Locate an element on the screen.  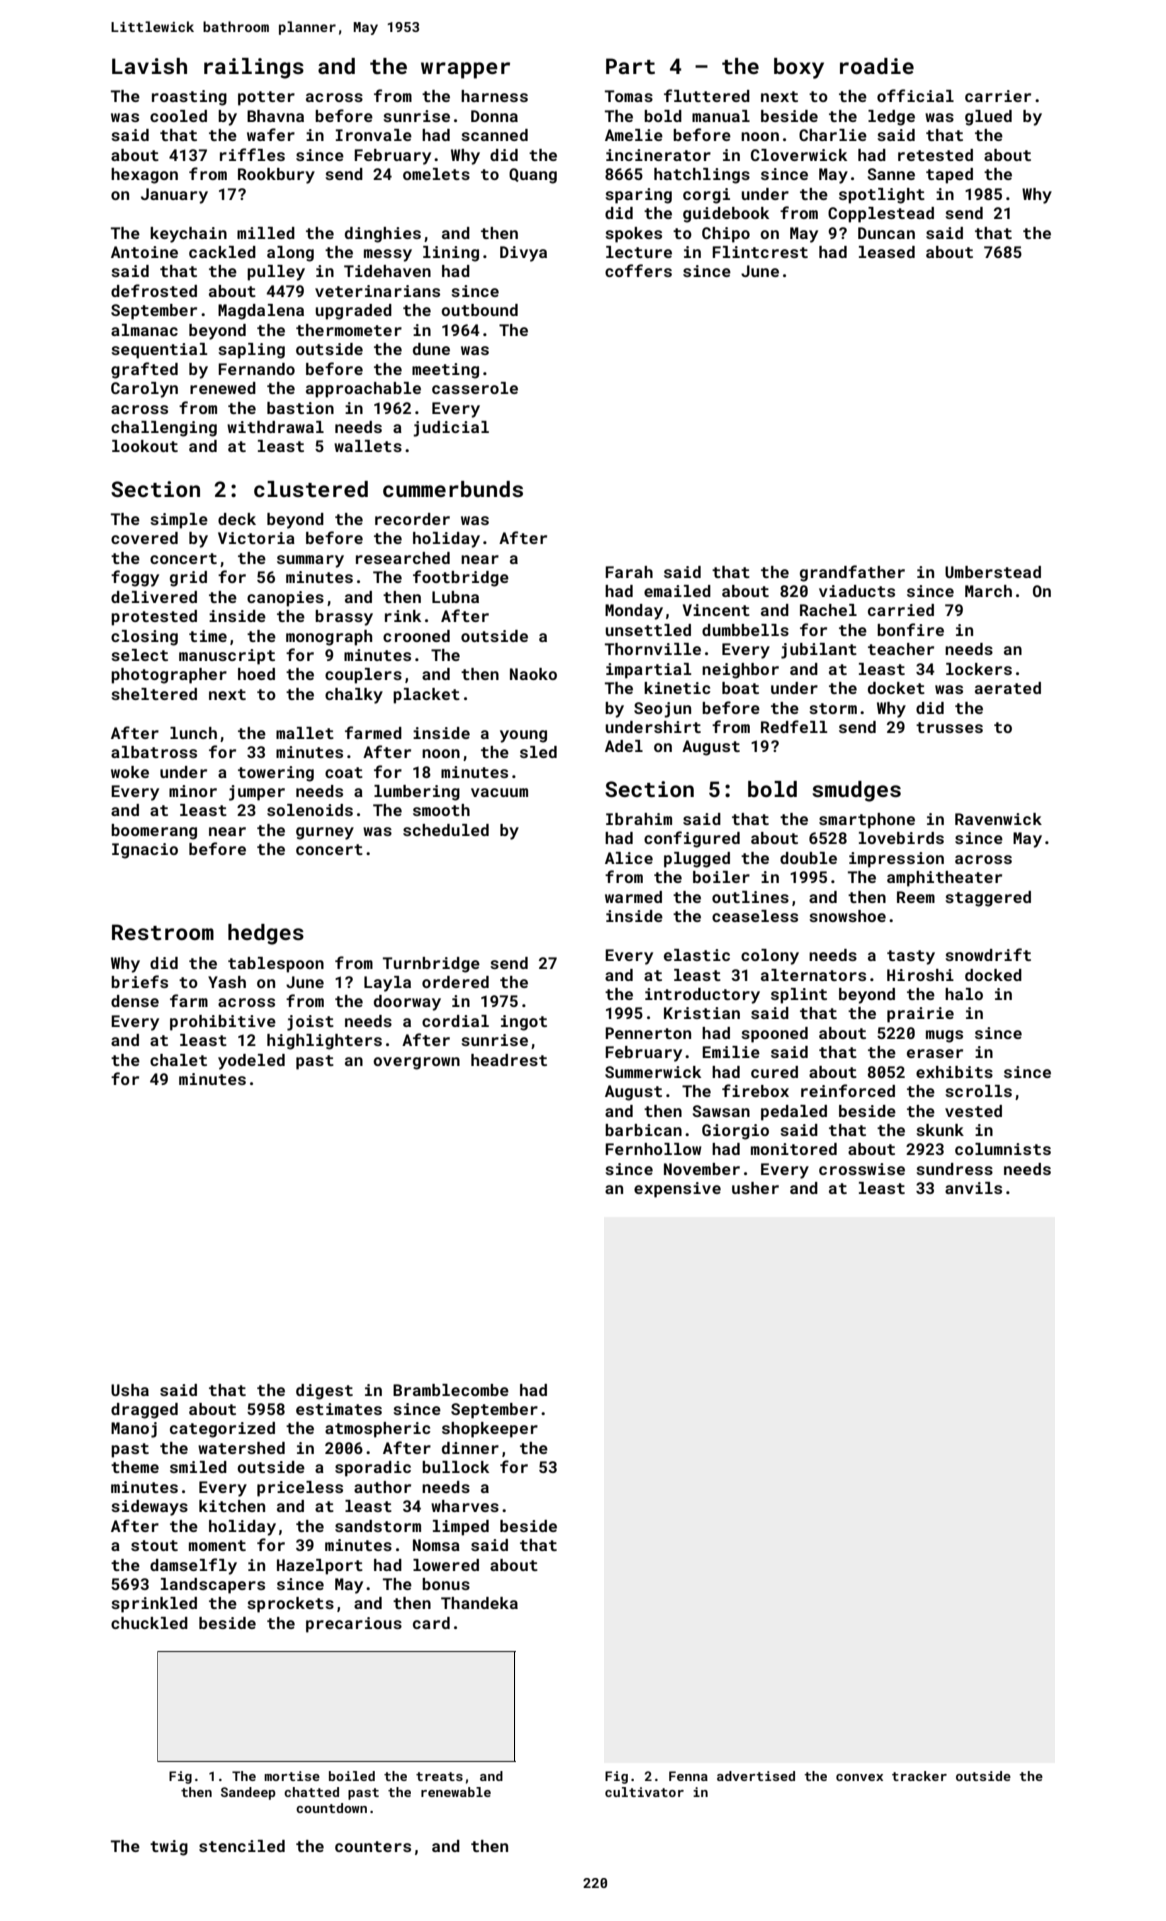
wrapper is located at coordinates (465, 70).
